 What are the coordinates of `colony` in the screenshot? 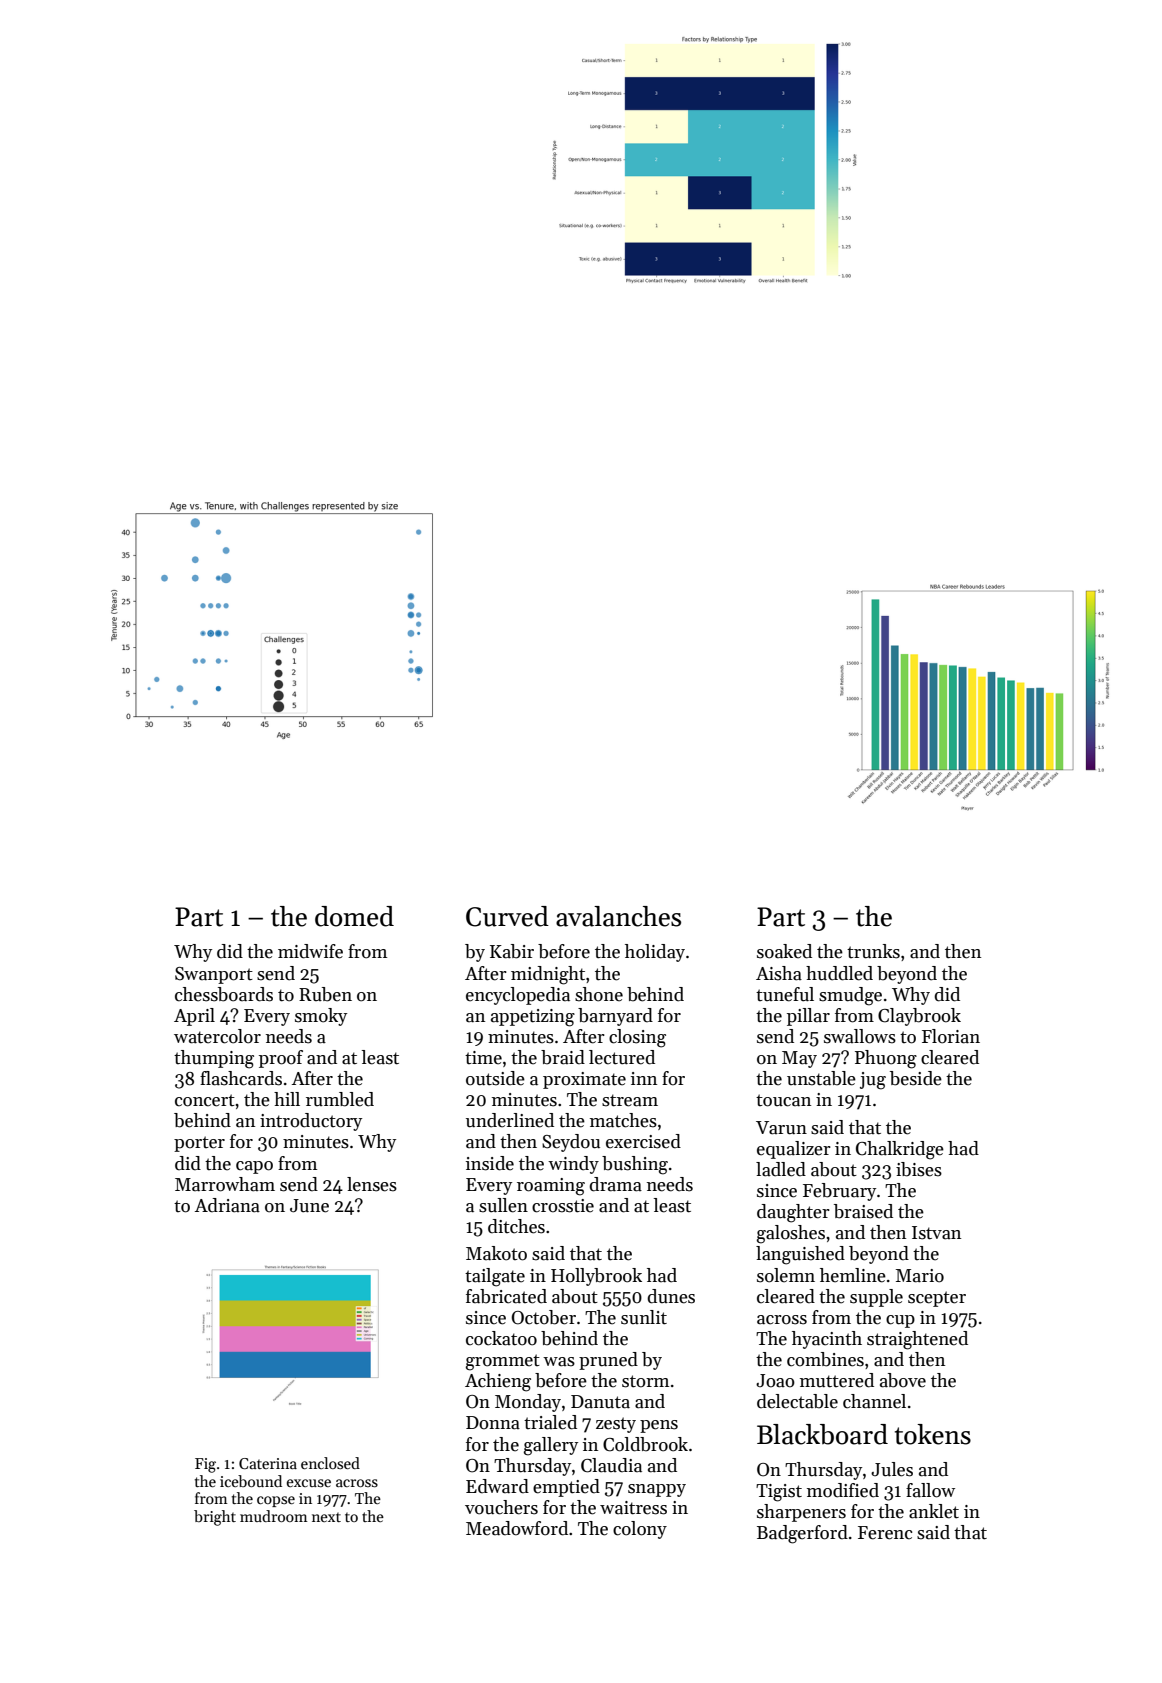 It's located at (640, 1530).
